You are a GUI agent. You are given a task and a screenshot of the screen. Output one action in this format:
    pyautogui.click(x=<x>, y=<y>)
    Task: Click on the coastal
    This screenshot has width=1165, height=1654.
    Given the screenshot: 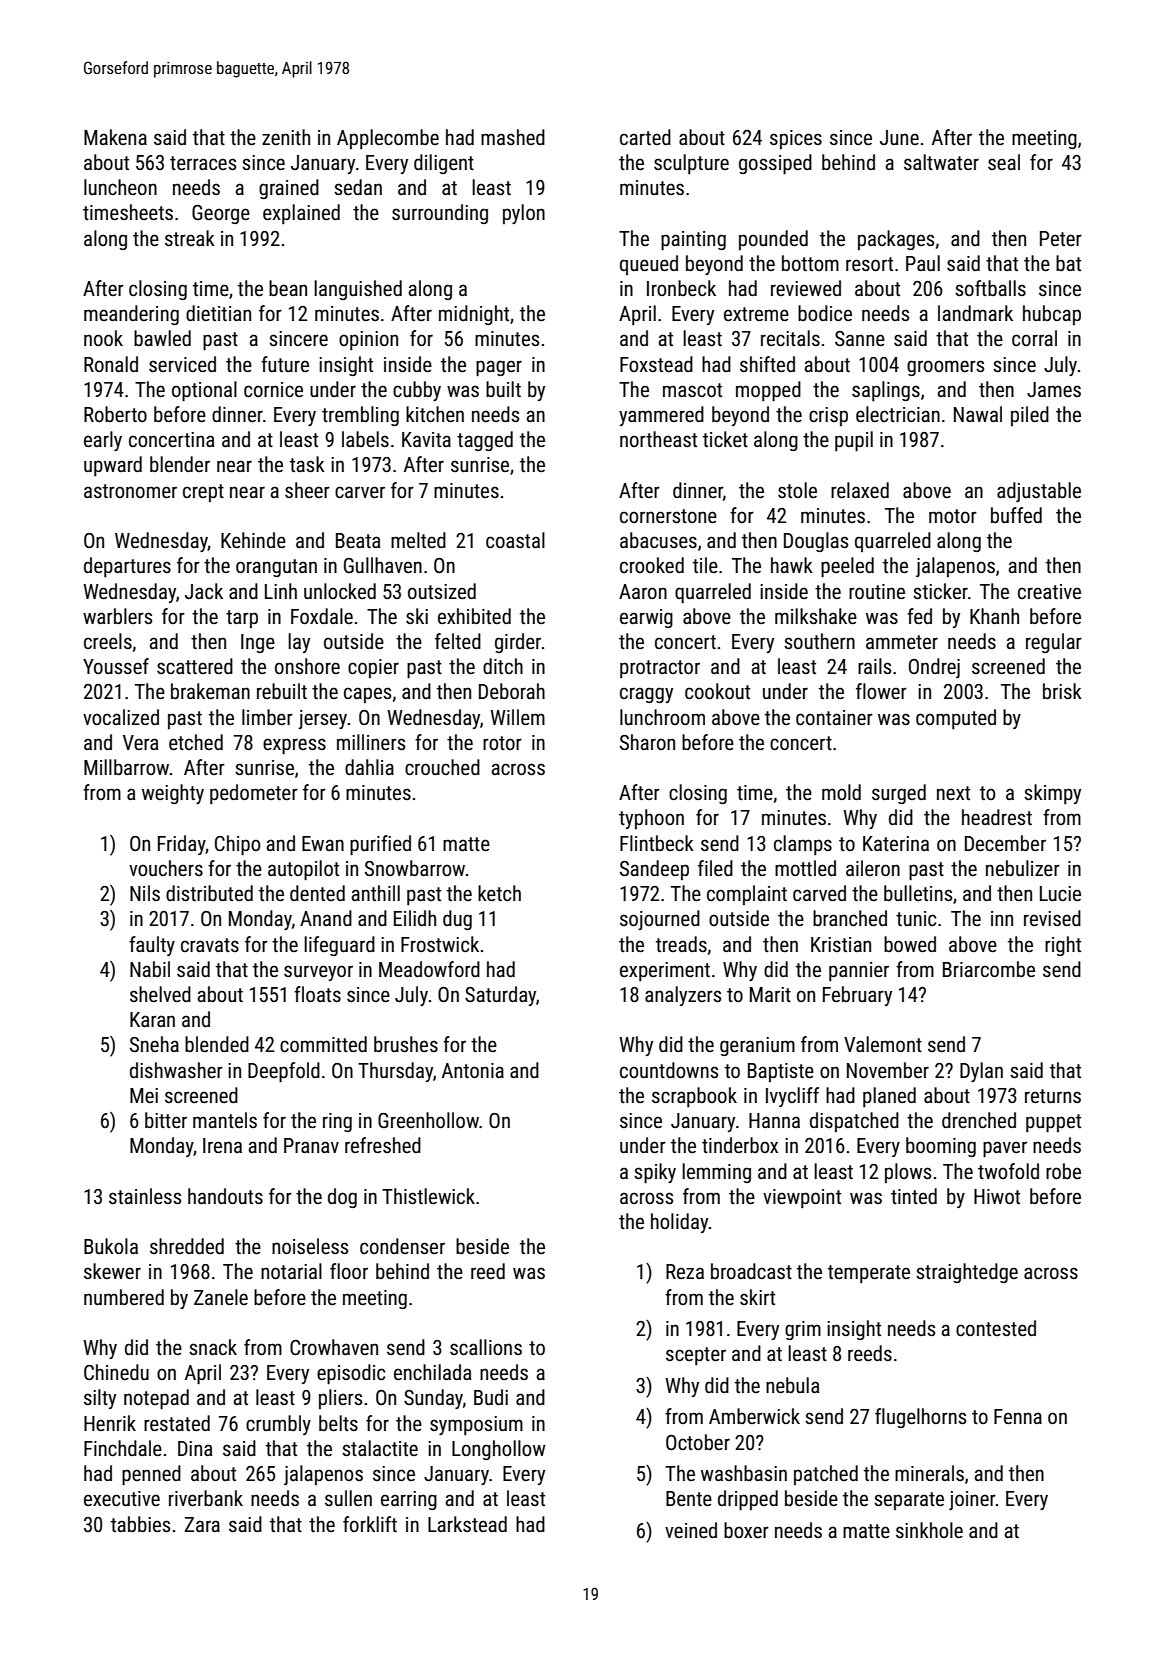 What is the action you would take?
    pyautogui.click(x=515, y=540)
